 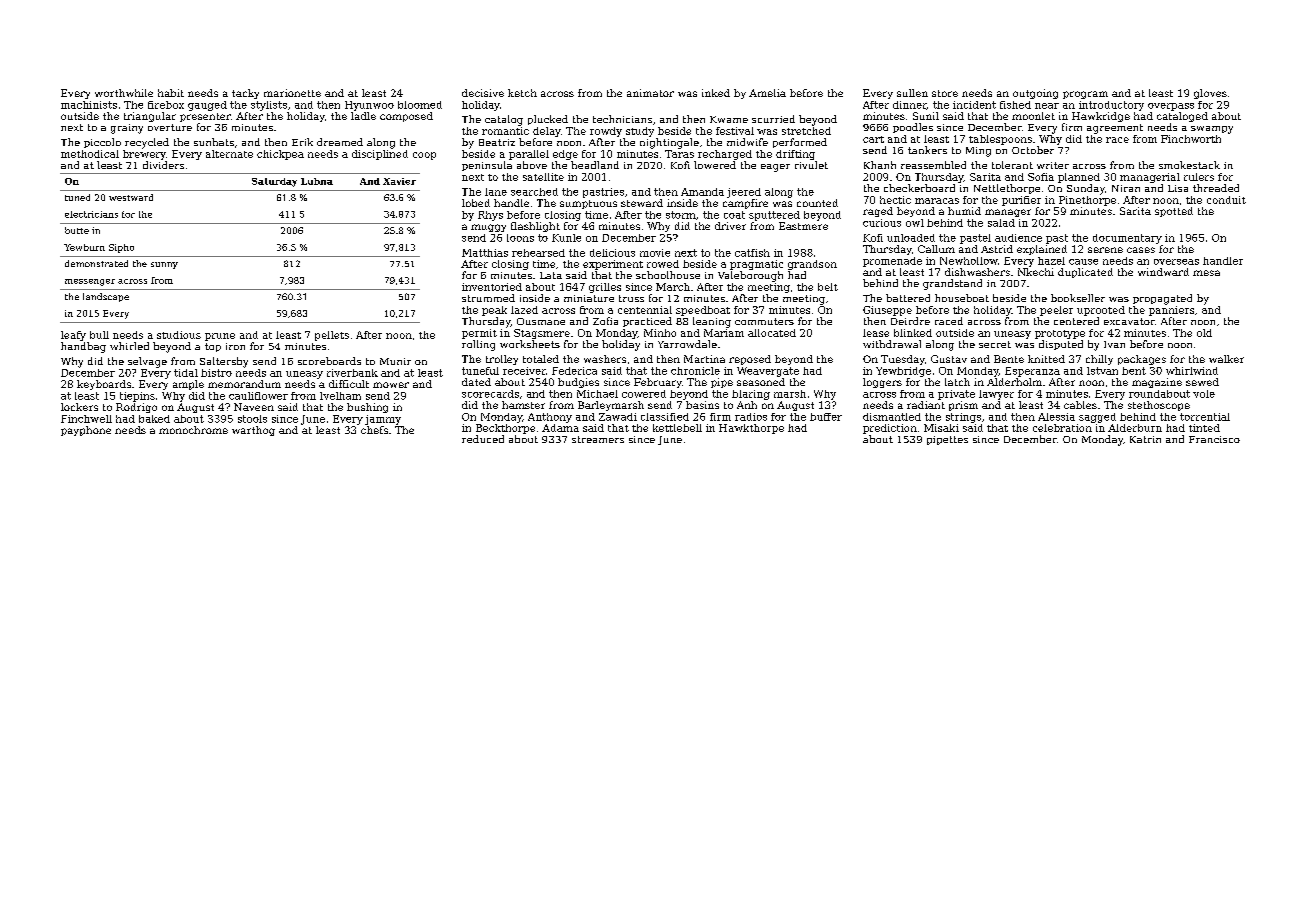 I want to click on streamers, so click(x=598, y=439).
